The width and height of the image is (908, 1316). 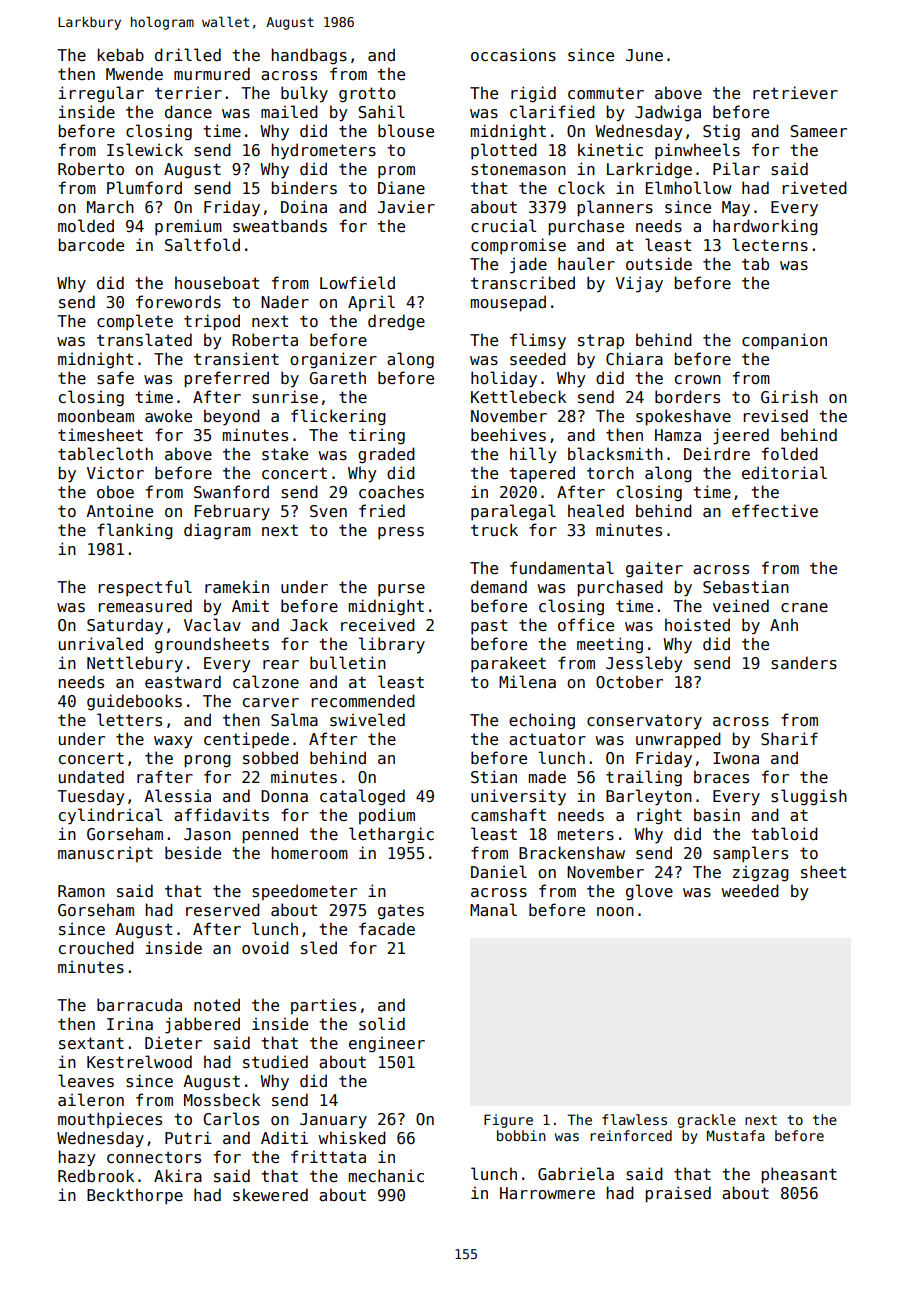 What do you see at coordinates (285, 454) in the image?
I see `stake` at bounding box center [285, 454].
